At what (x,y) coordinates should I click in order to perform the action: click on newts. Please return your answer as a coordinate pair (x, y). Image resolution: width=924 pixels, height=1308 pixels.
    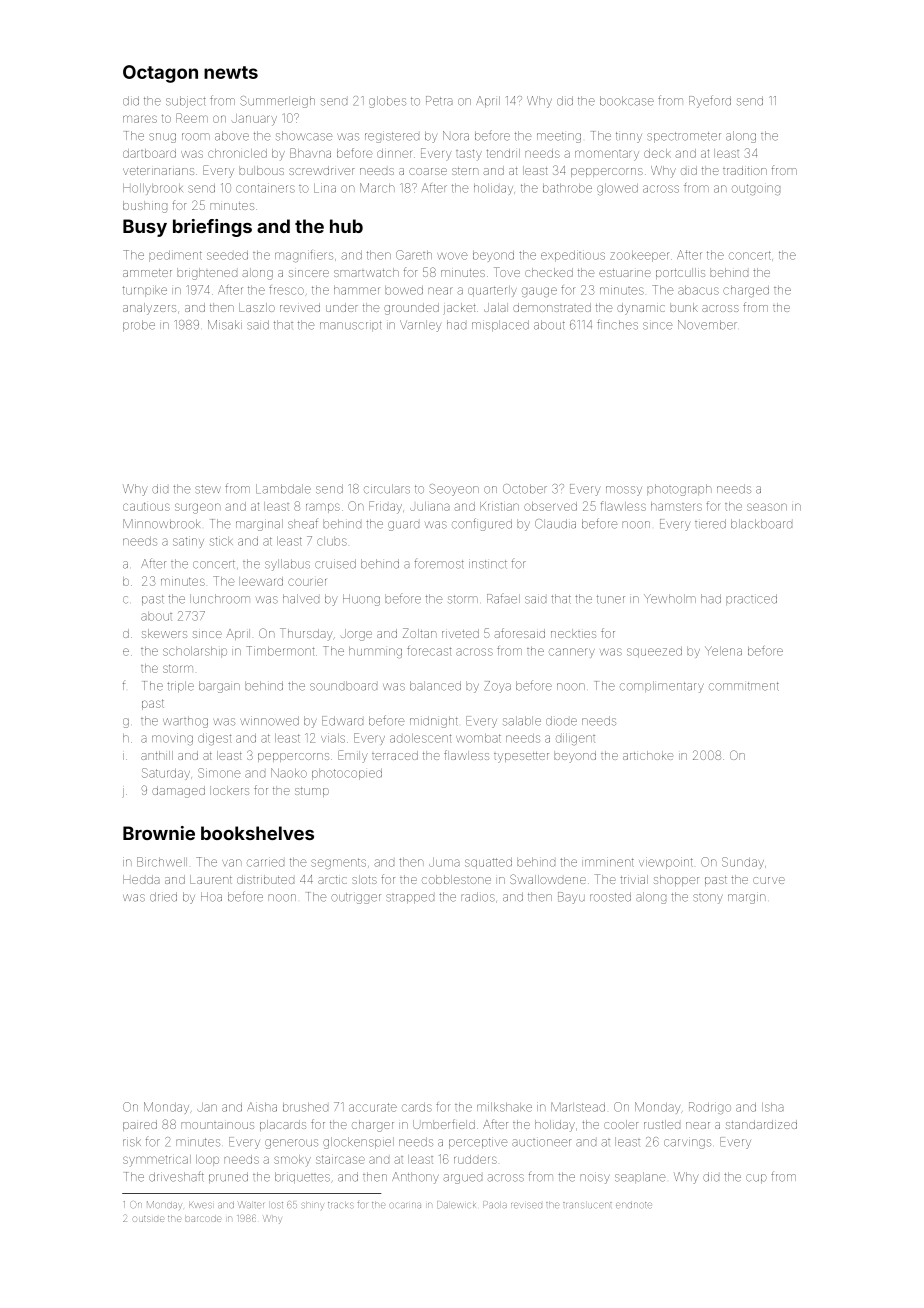
    Looking at the image, I should click on (231, 72).
